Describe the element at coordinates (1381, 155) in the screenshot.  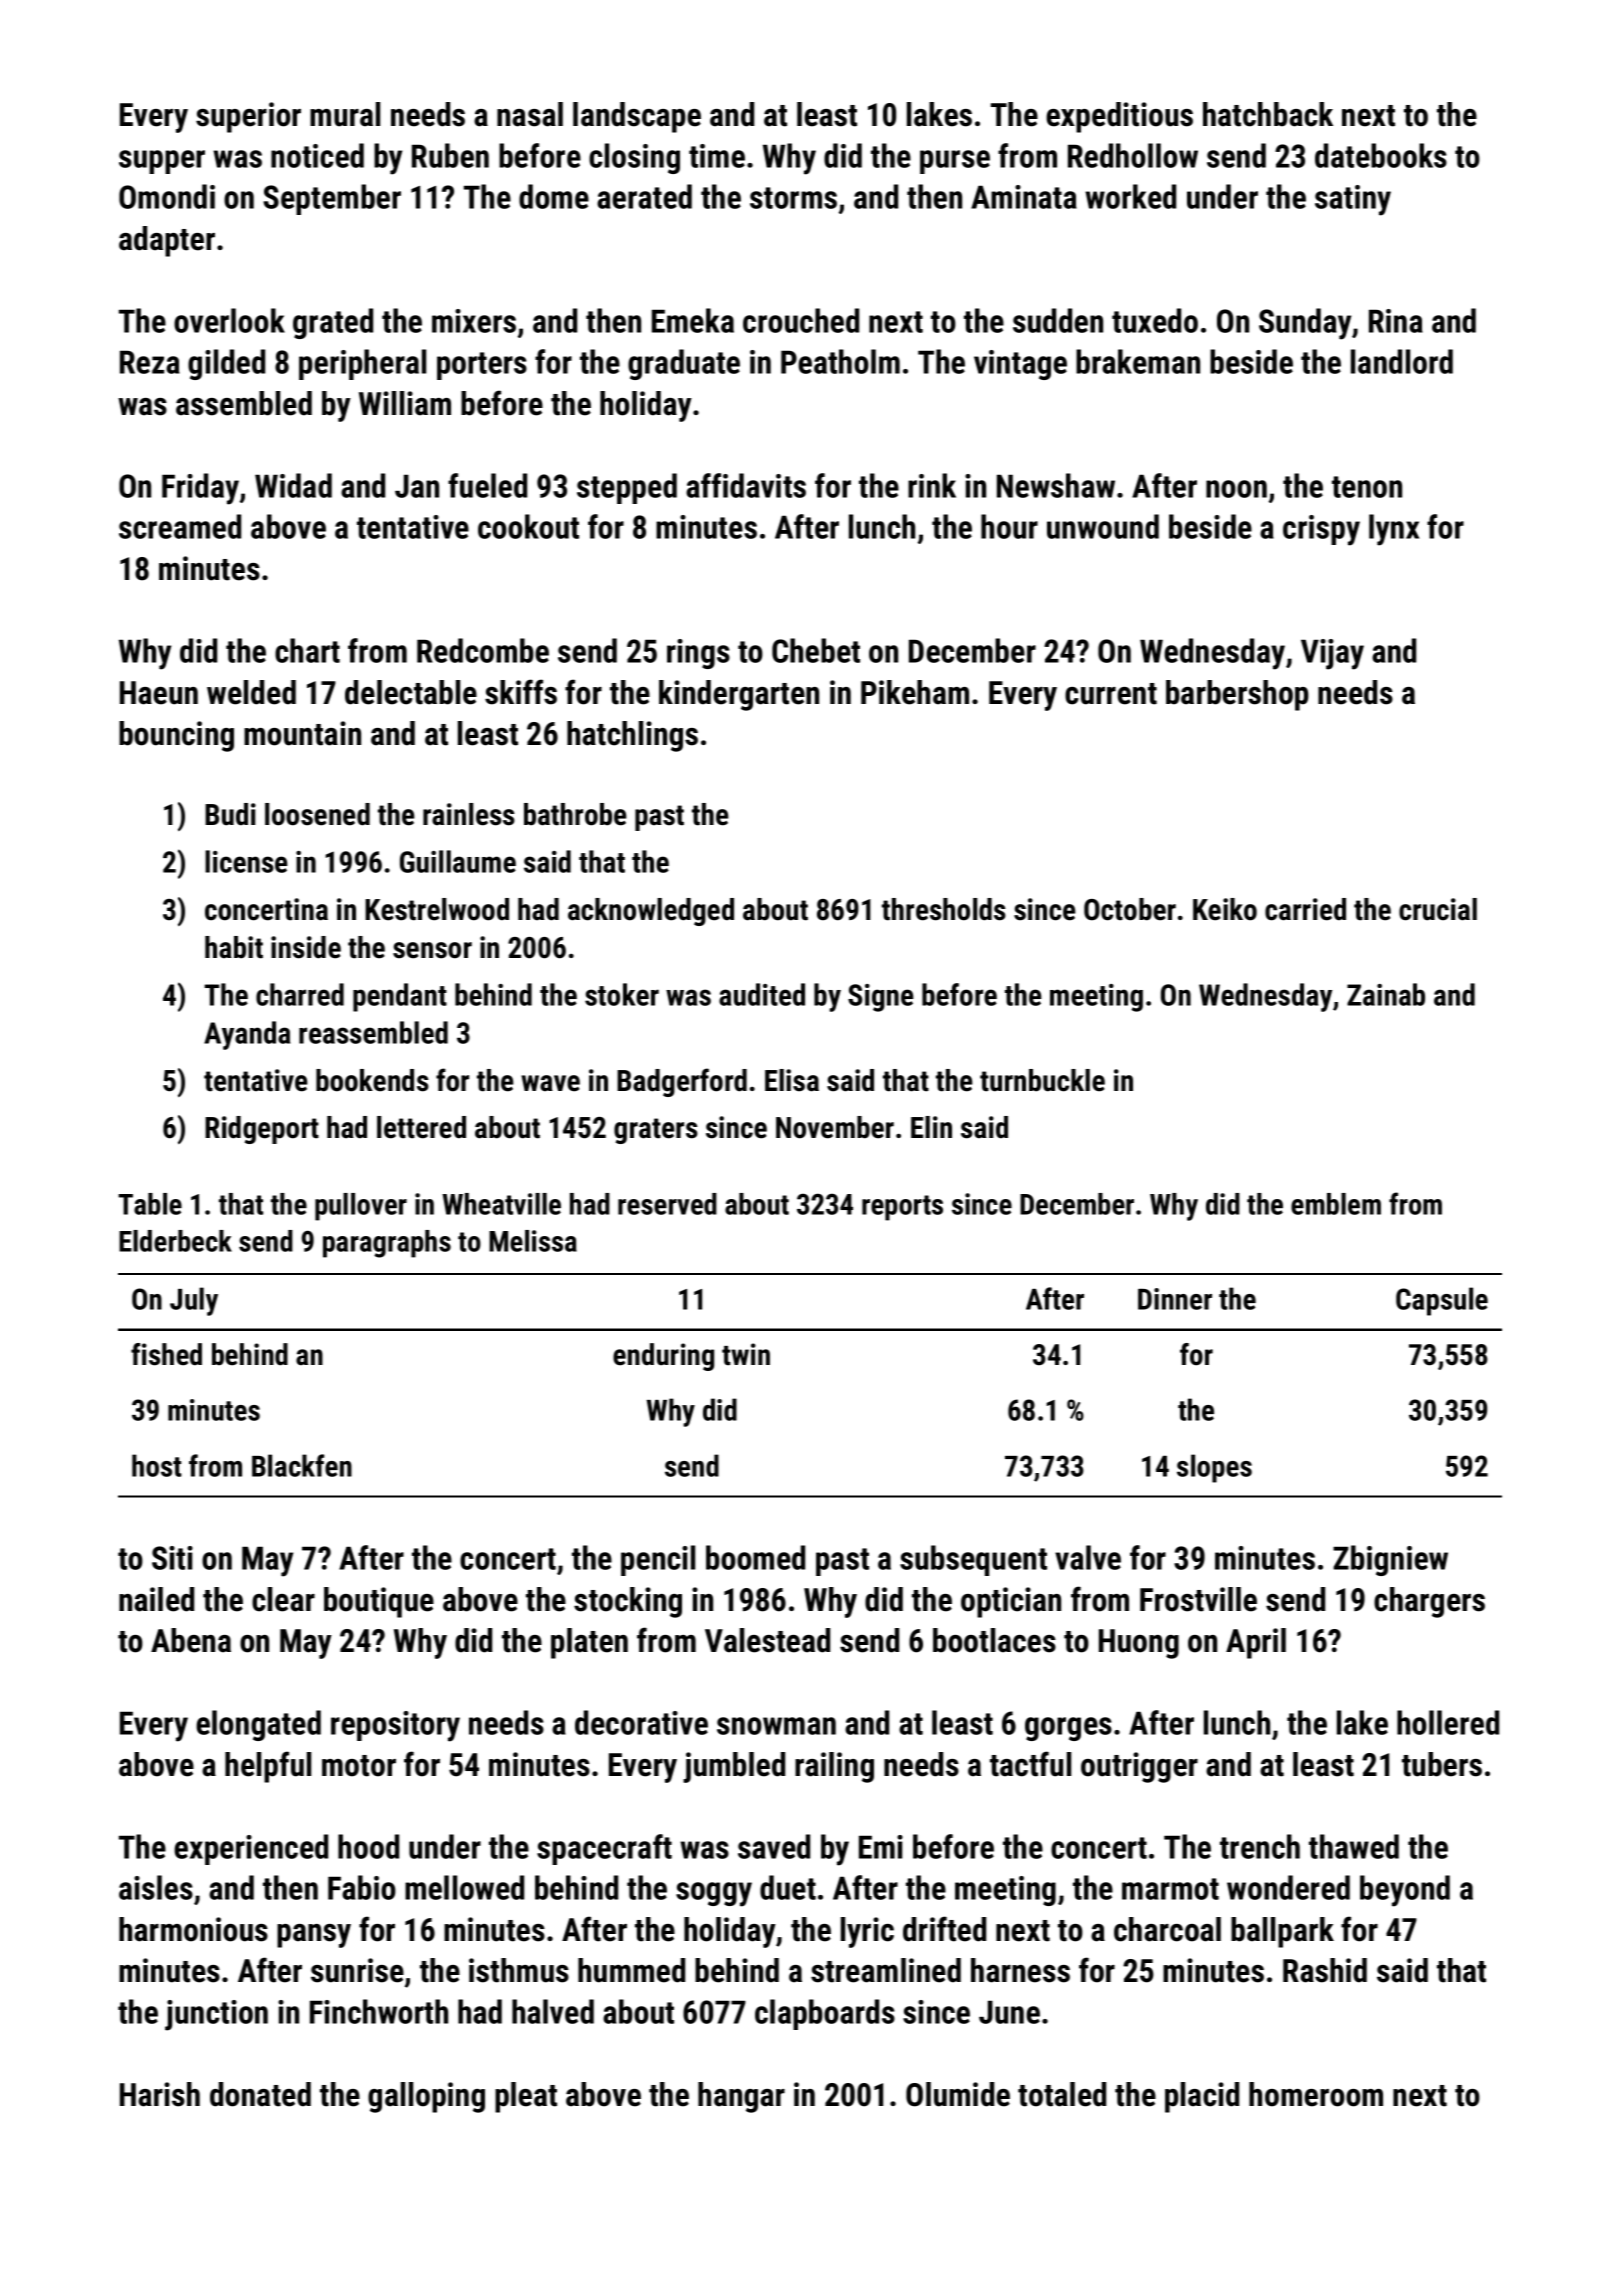
I see `datebooks` at that location.
